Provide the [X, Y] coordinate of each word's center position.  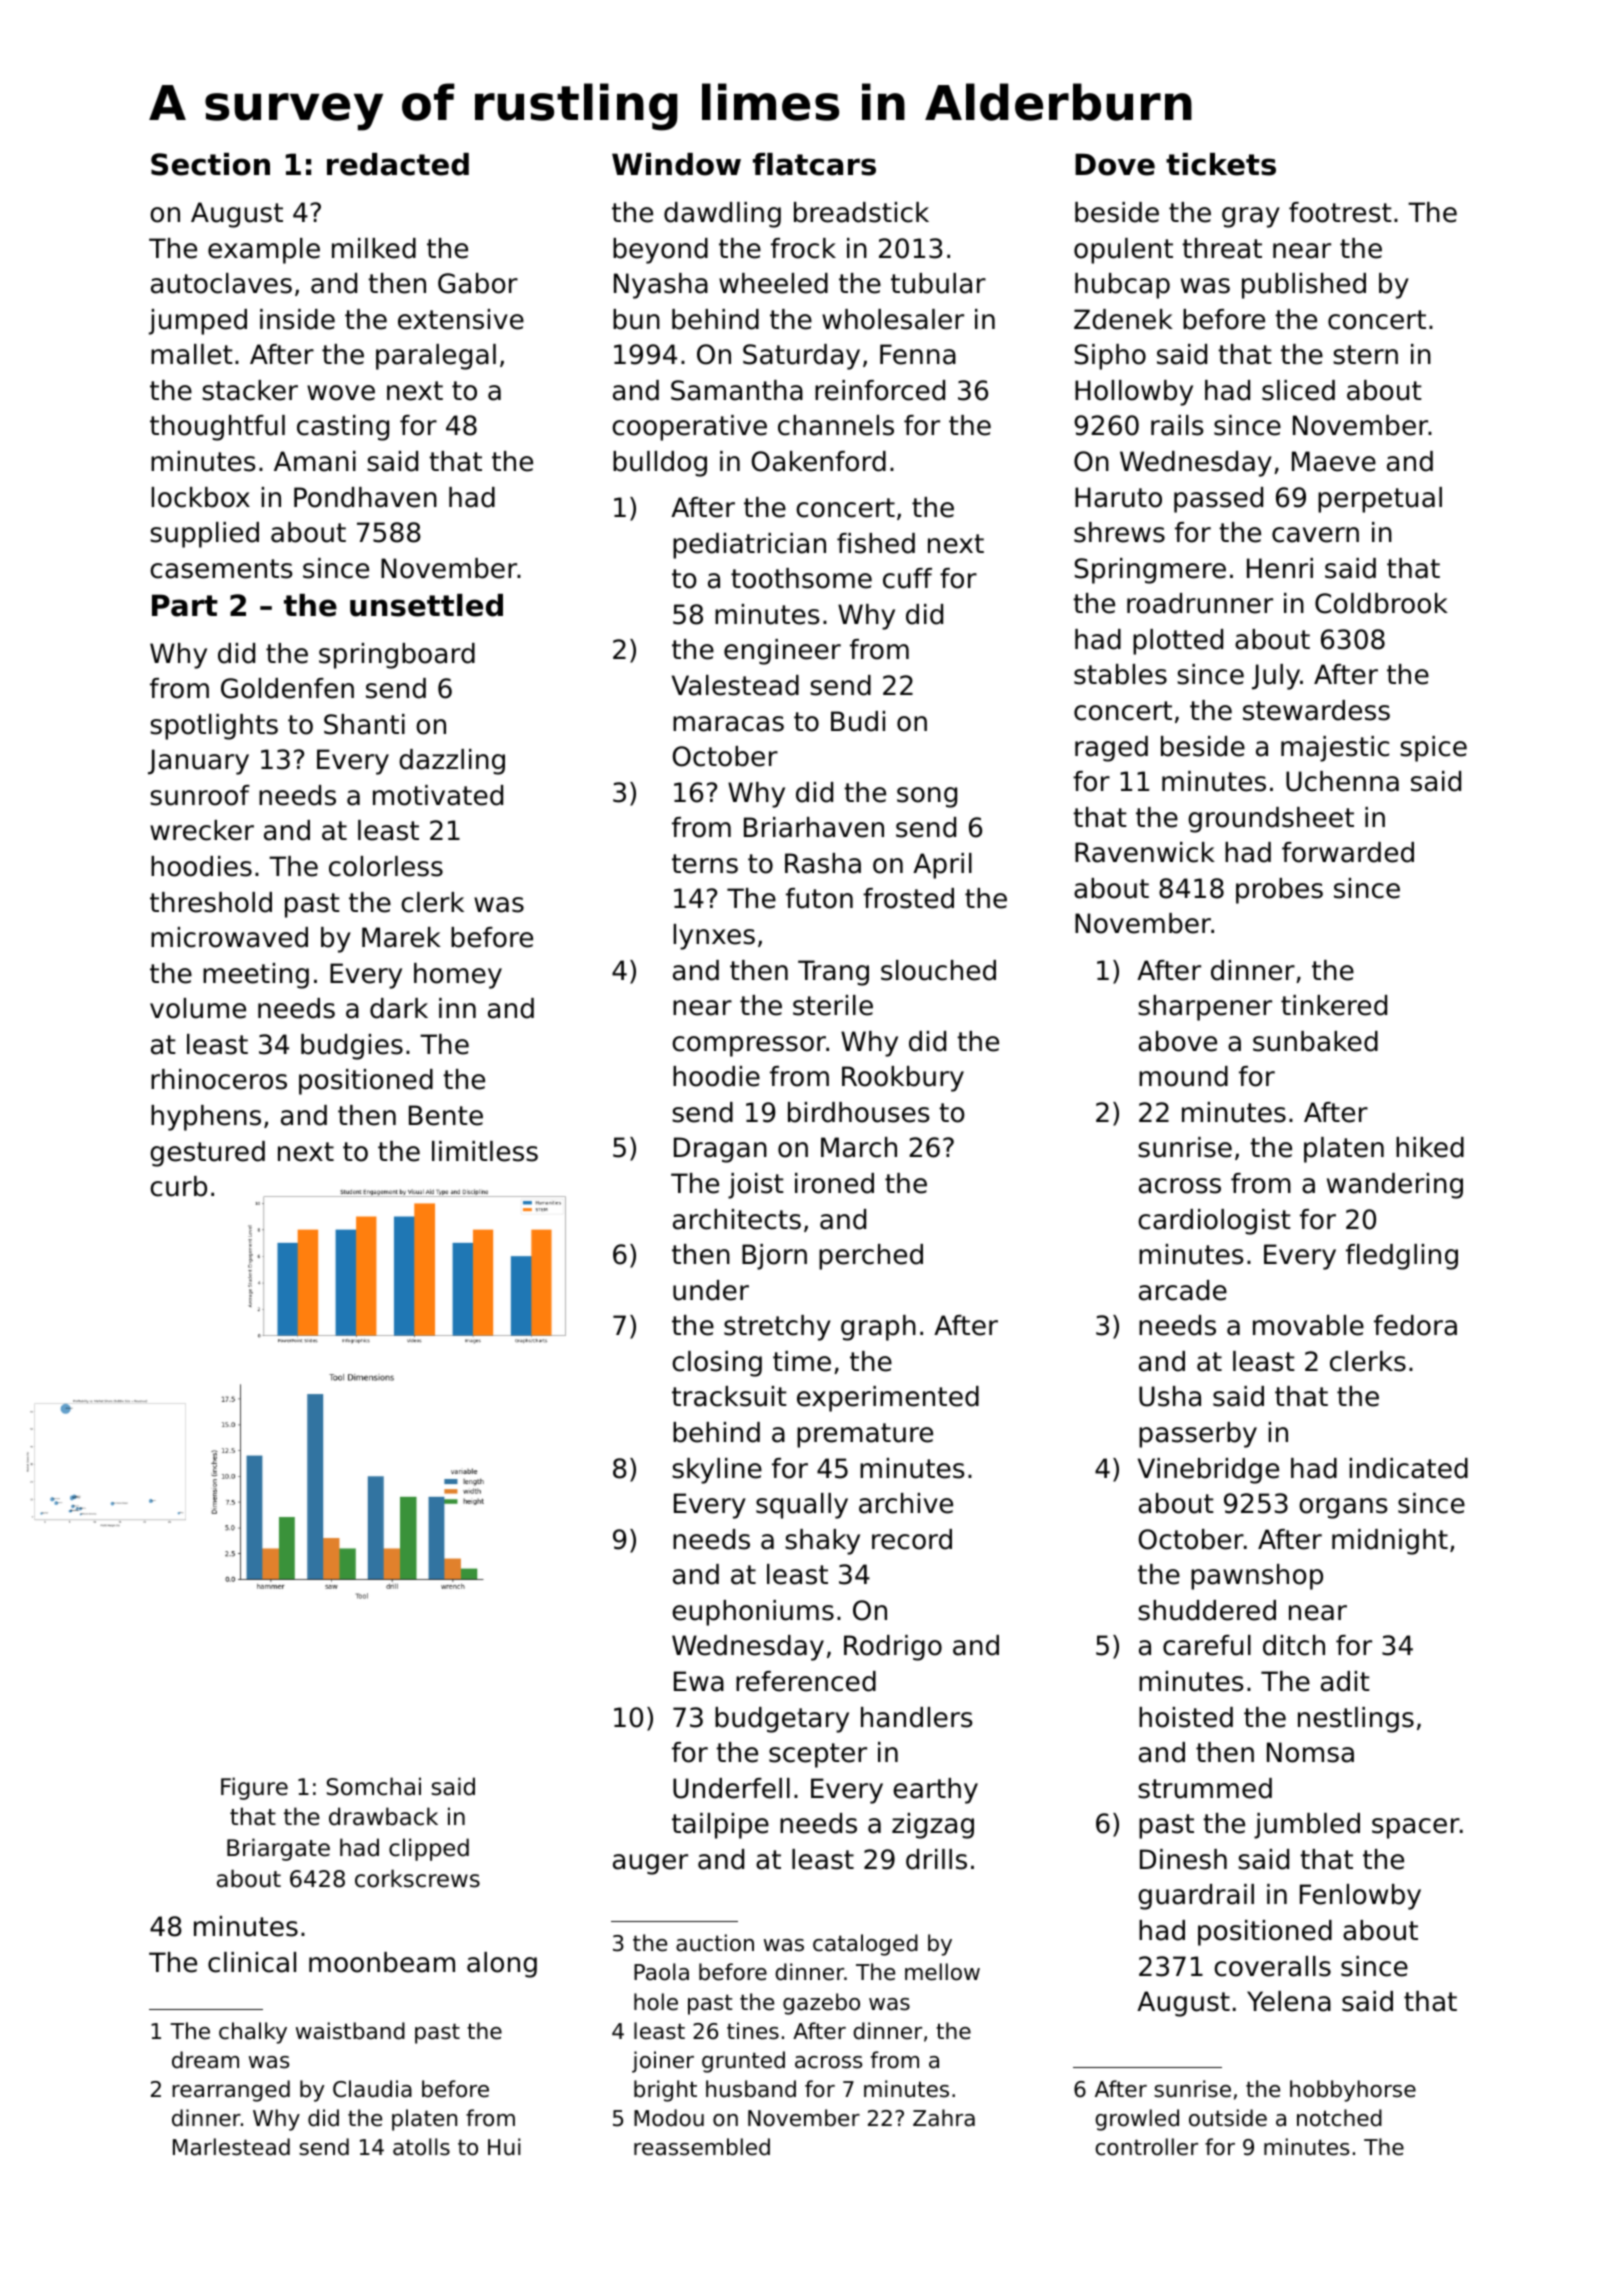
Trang [833, 973]
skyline [717, 1471]
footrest [1340, 212]
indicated [1408, 1468]
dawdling [722, 215]
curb [178, 1186]
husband [751, 2089]
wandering [1395, 1186]
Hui [504, 2147]
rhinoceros [219, 1079]
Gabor [478, 283]
